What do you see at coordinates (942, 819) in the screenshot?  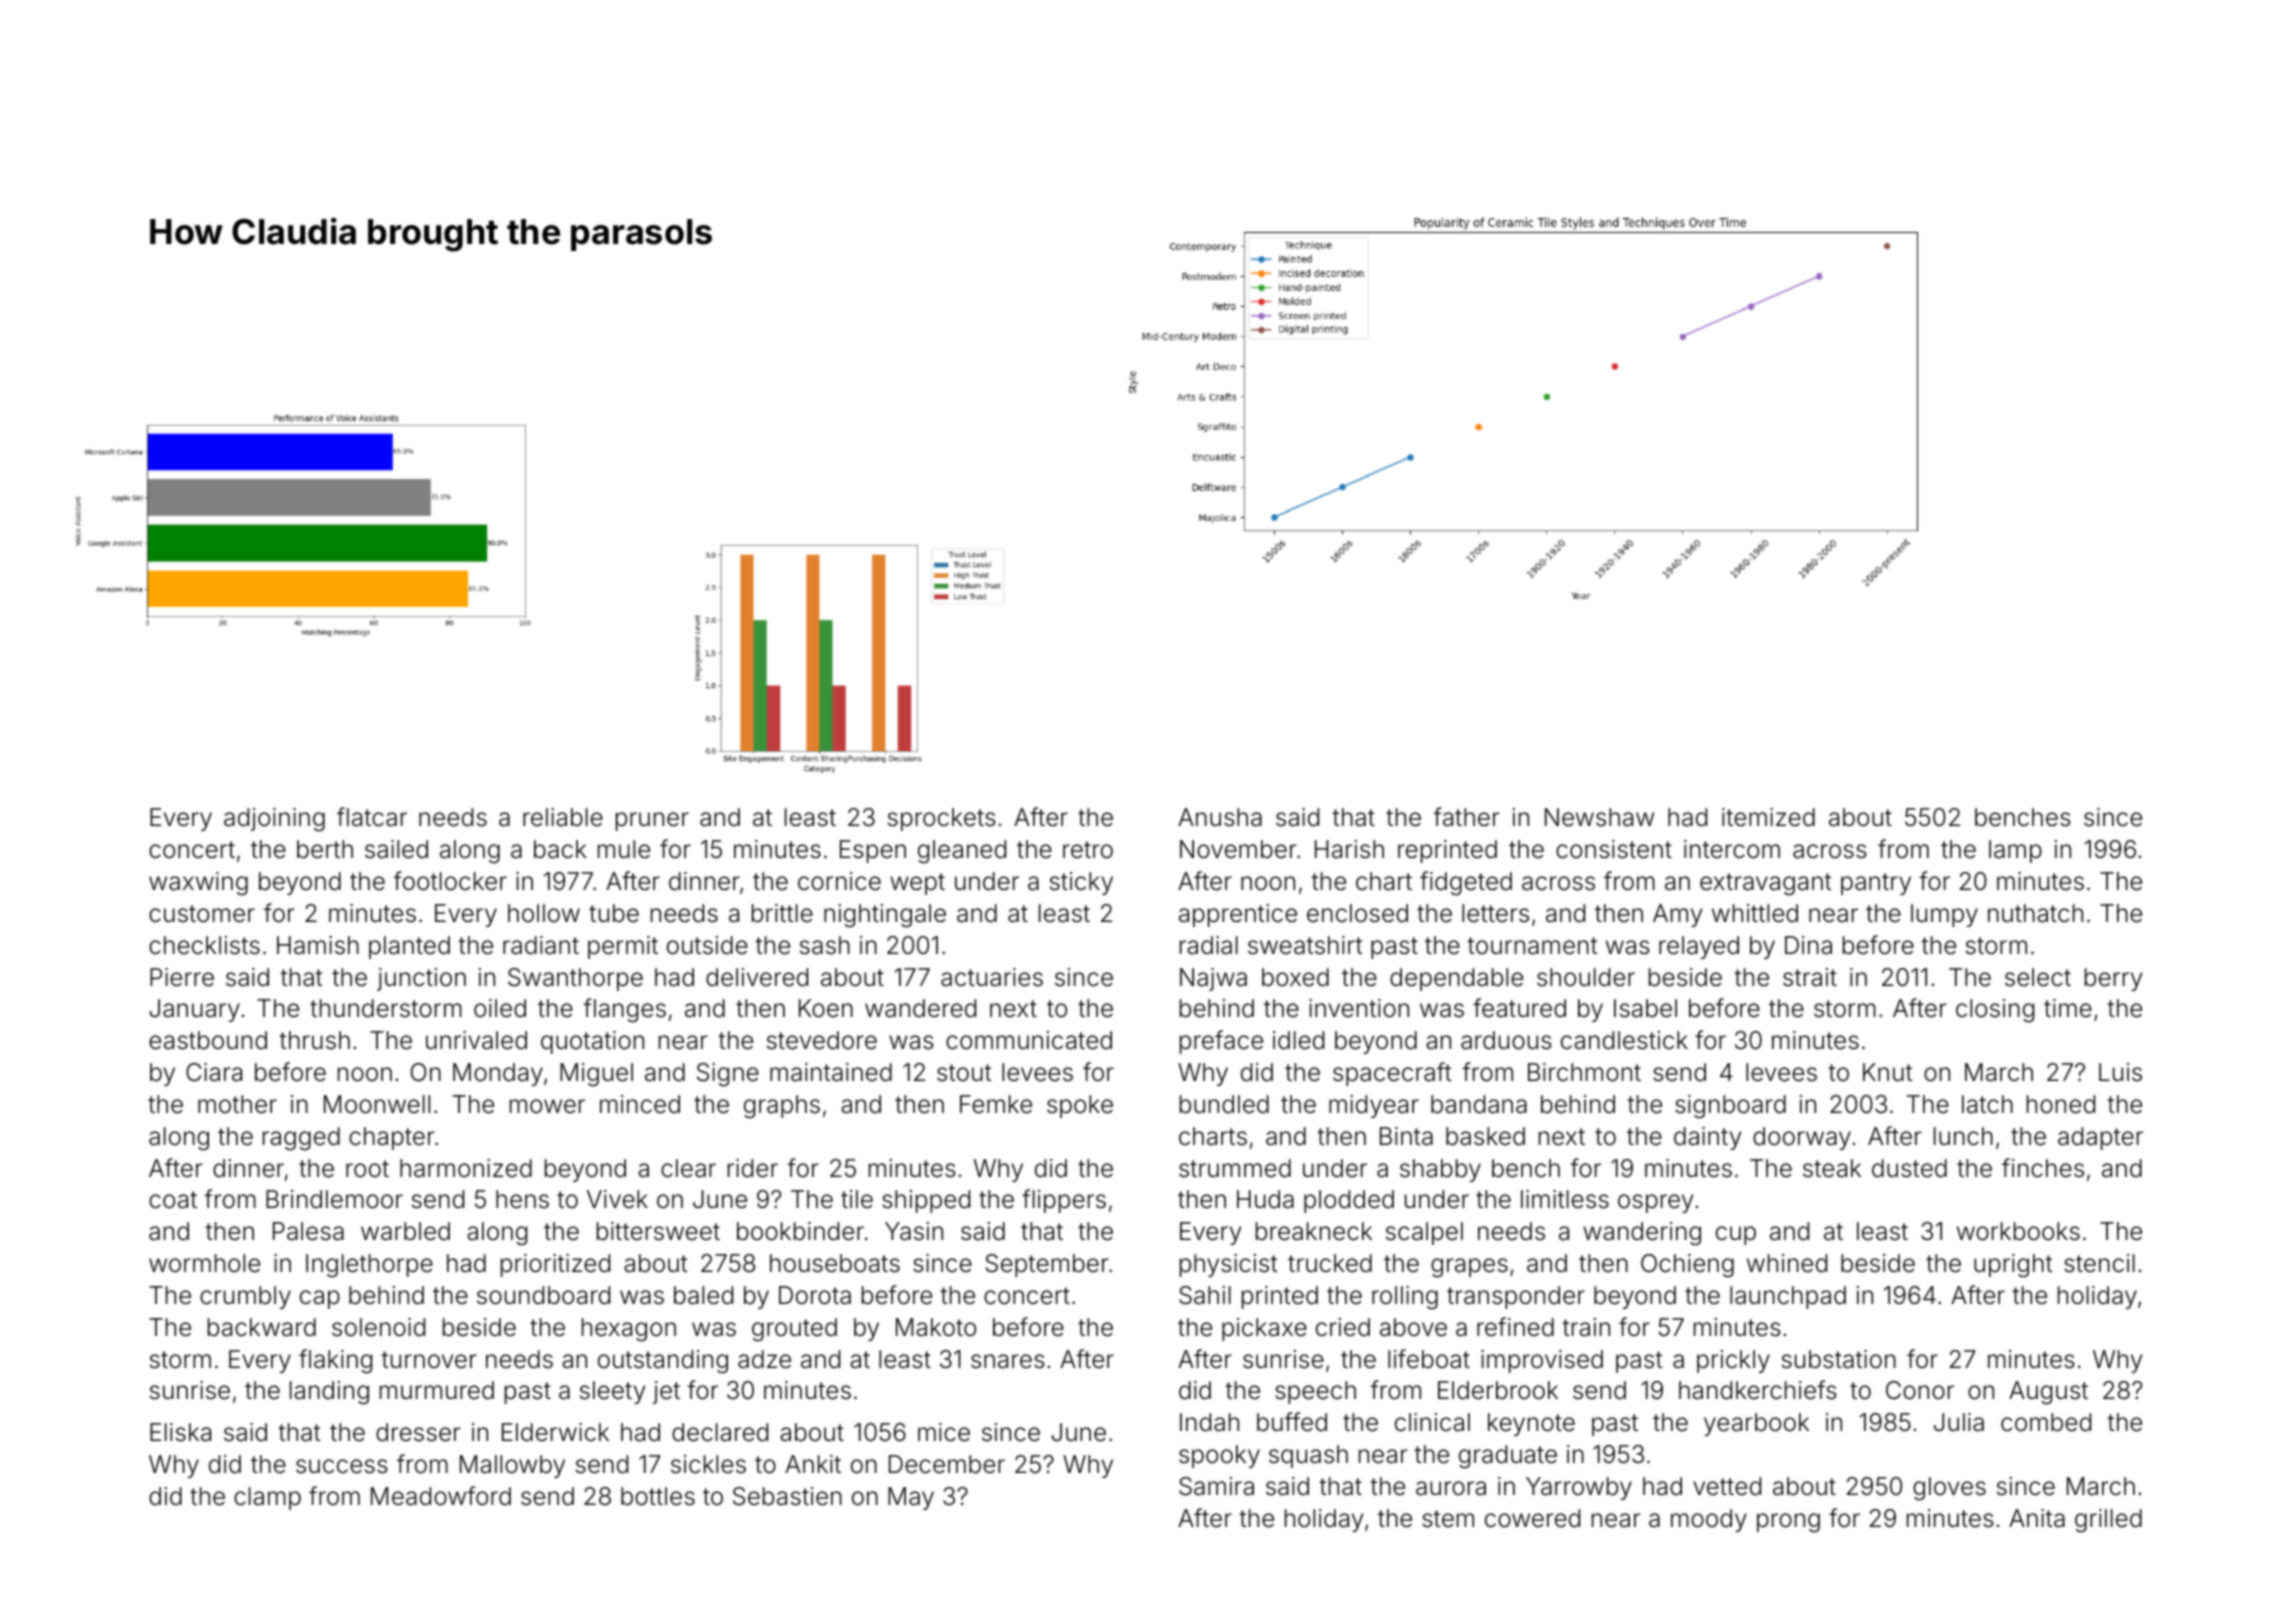 I see `sprockets` at bounding box center [942, 819].
